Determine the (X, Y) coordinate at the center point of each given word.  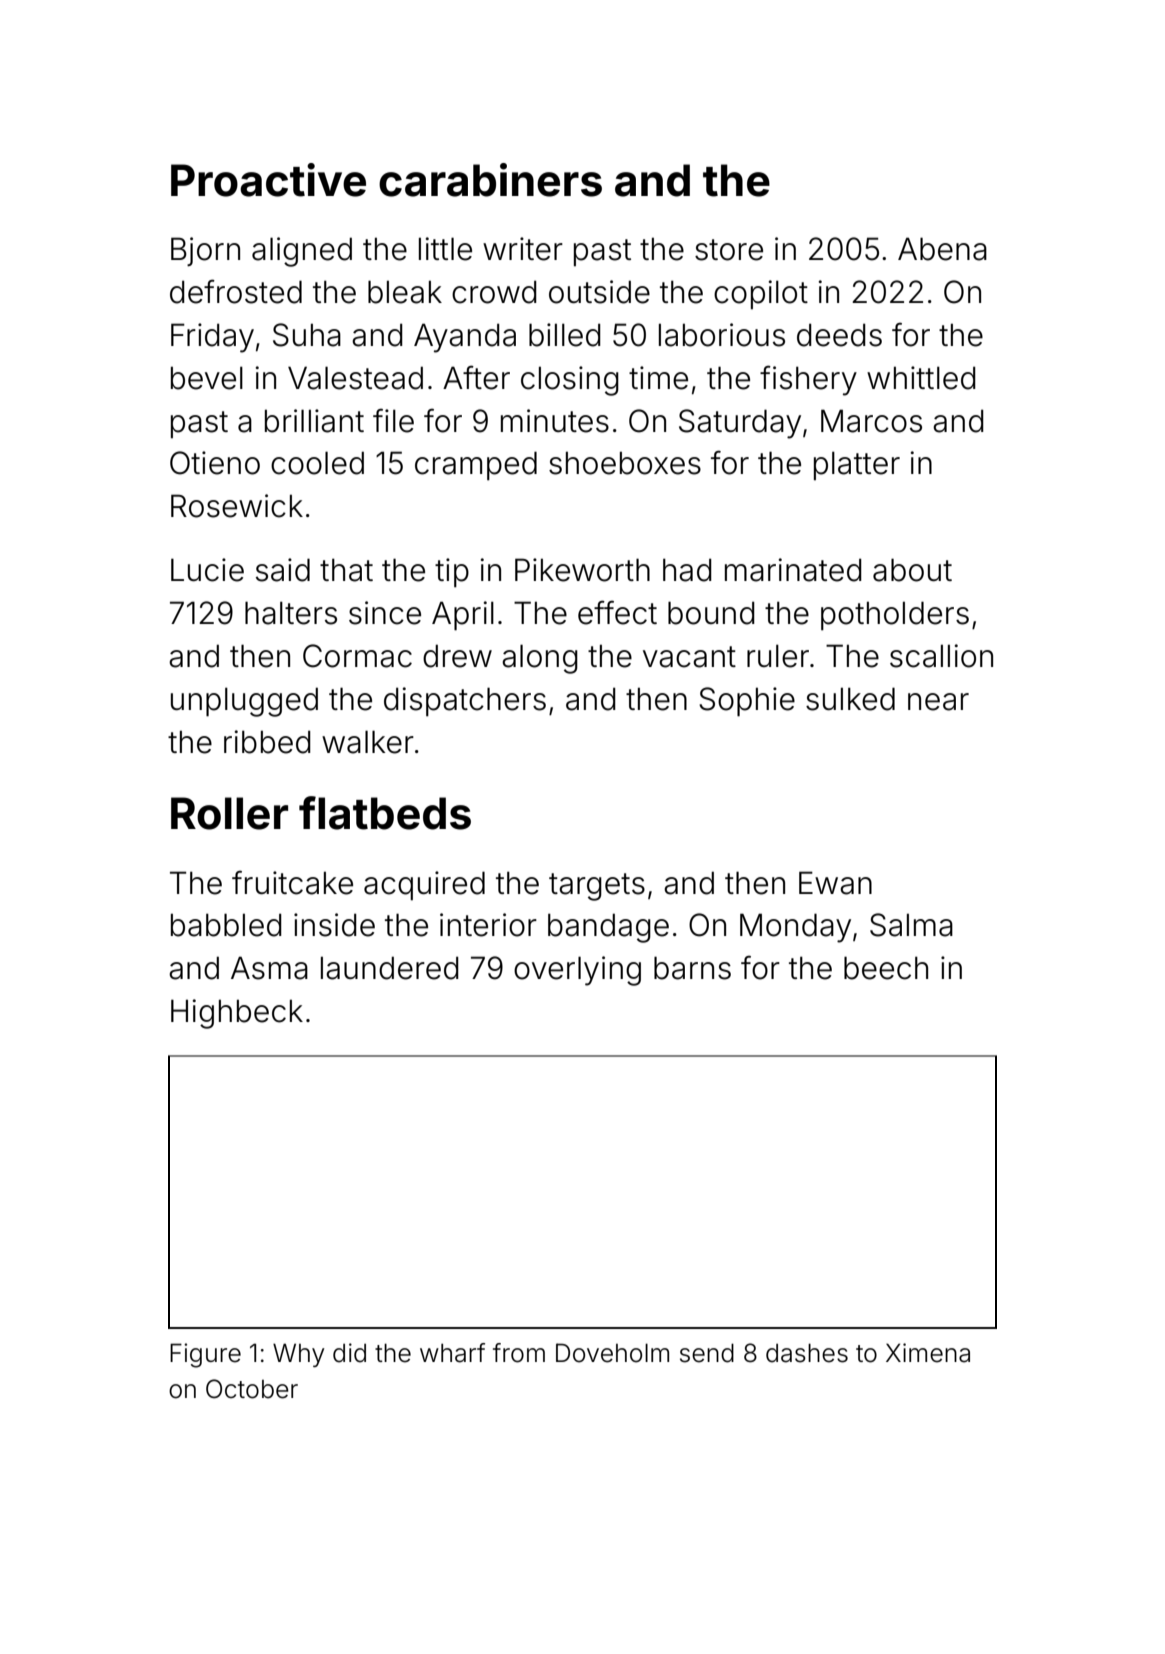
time (658, 378)
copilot (761, 294)
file (393, 420)
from (519, 1353)
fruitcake (292, 882)
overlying (577, 971)
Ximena (928, 1353)
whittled (921, 378)
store (729, 250)
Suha (307, 335)
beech (886, 968)
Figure (205, 1355)
